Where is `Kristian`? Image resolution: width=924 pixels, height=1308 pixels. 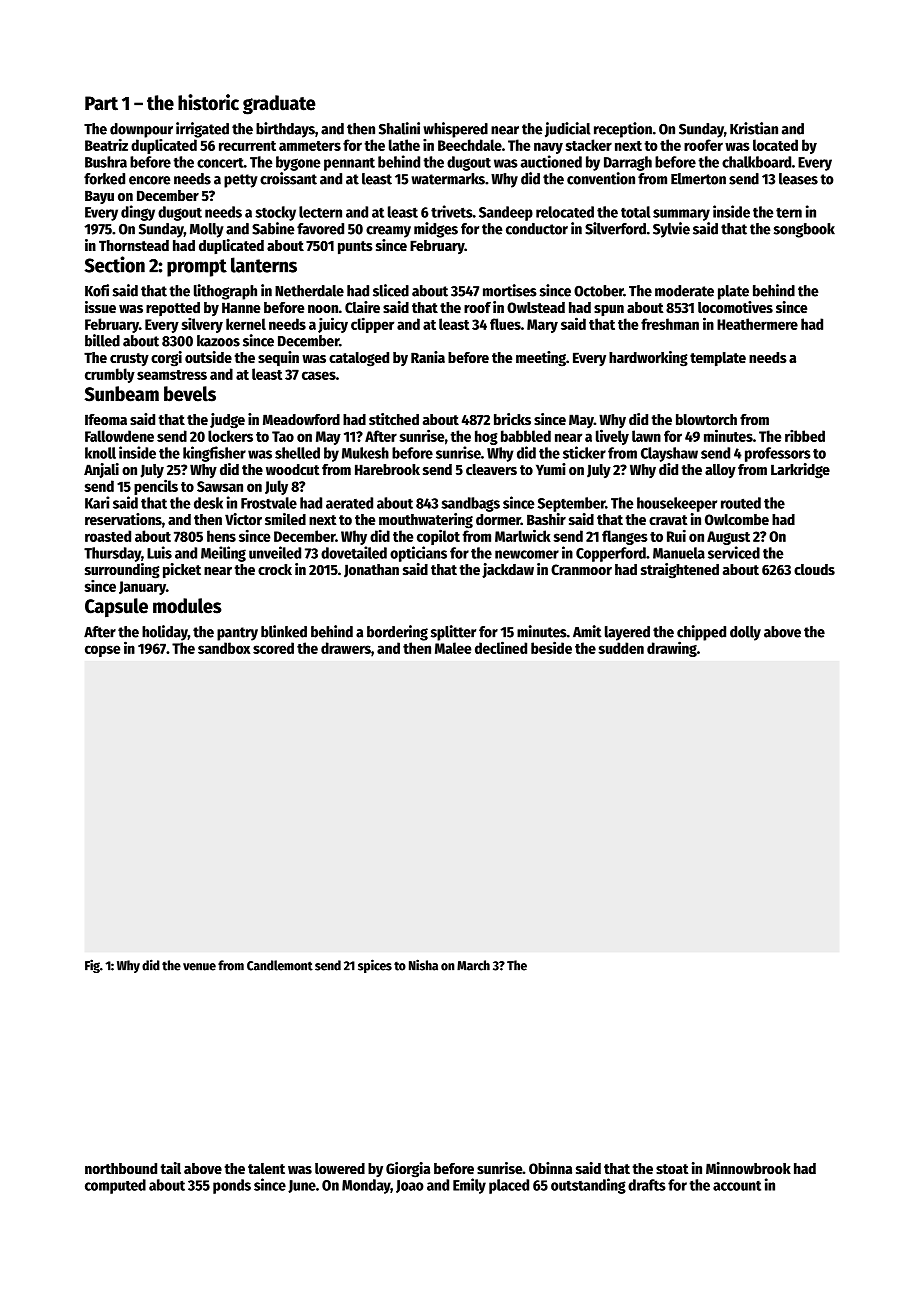
Kristian is located at coordinates (754, 128).
